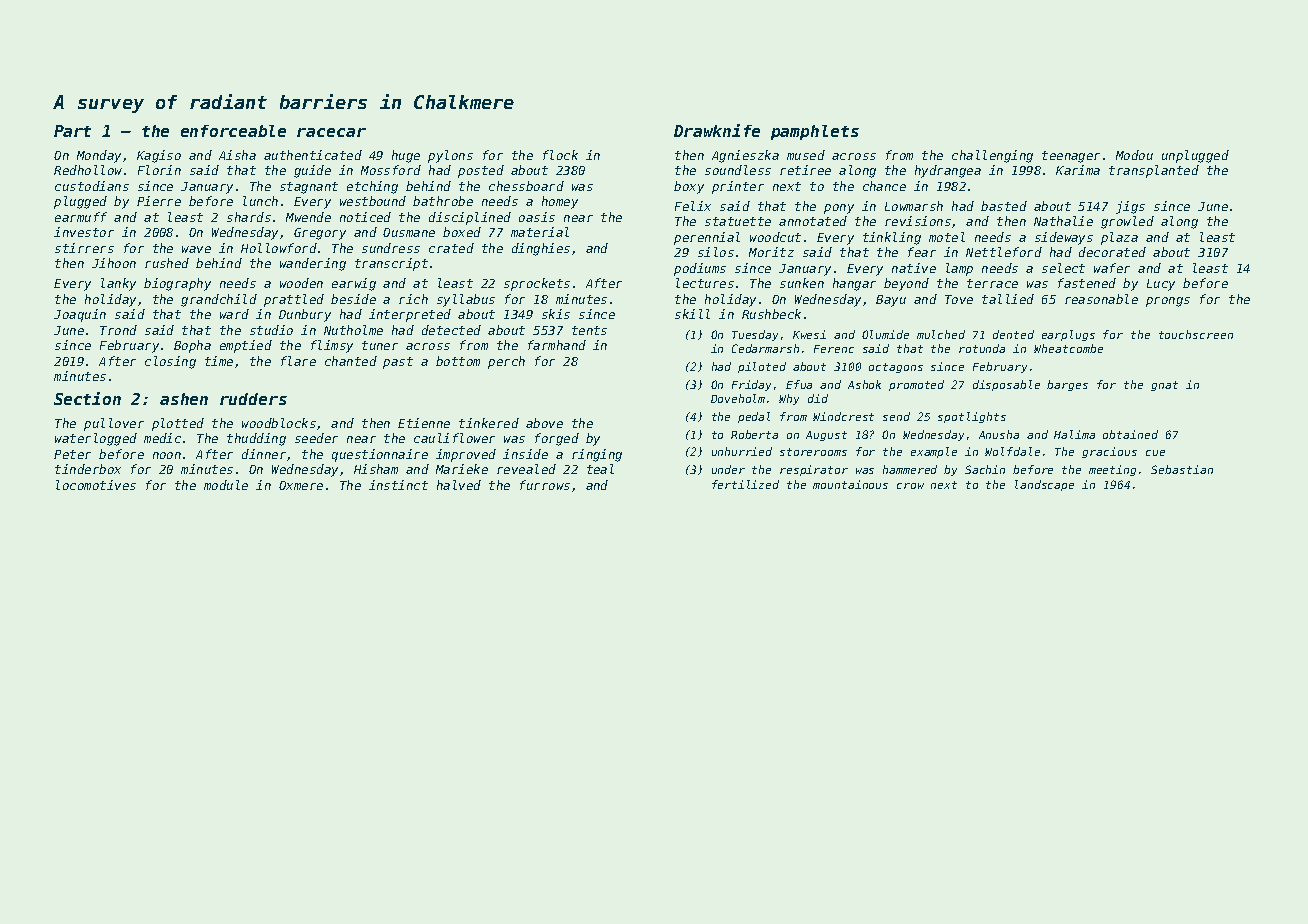  I want to click on touchscreen, so click(1196, 334).
